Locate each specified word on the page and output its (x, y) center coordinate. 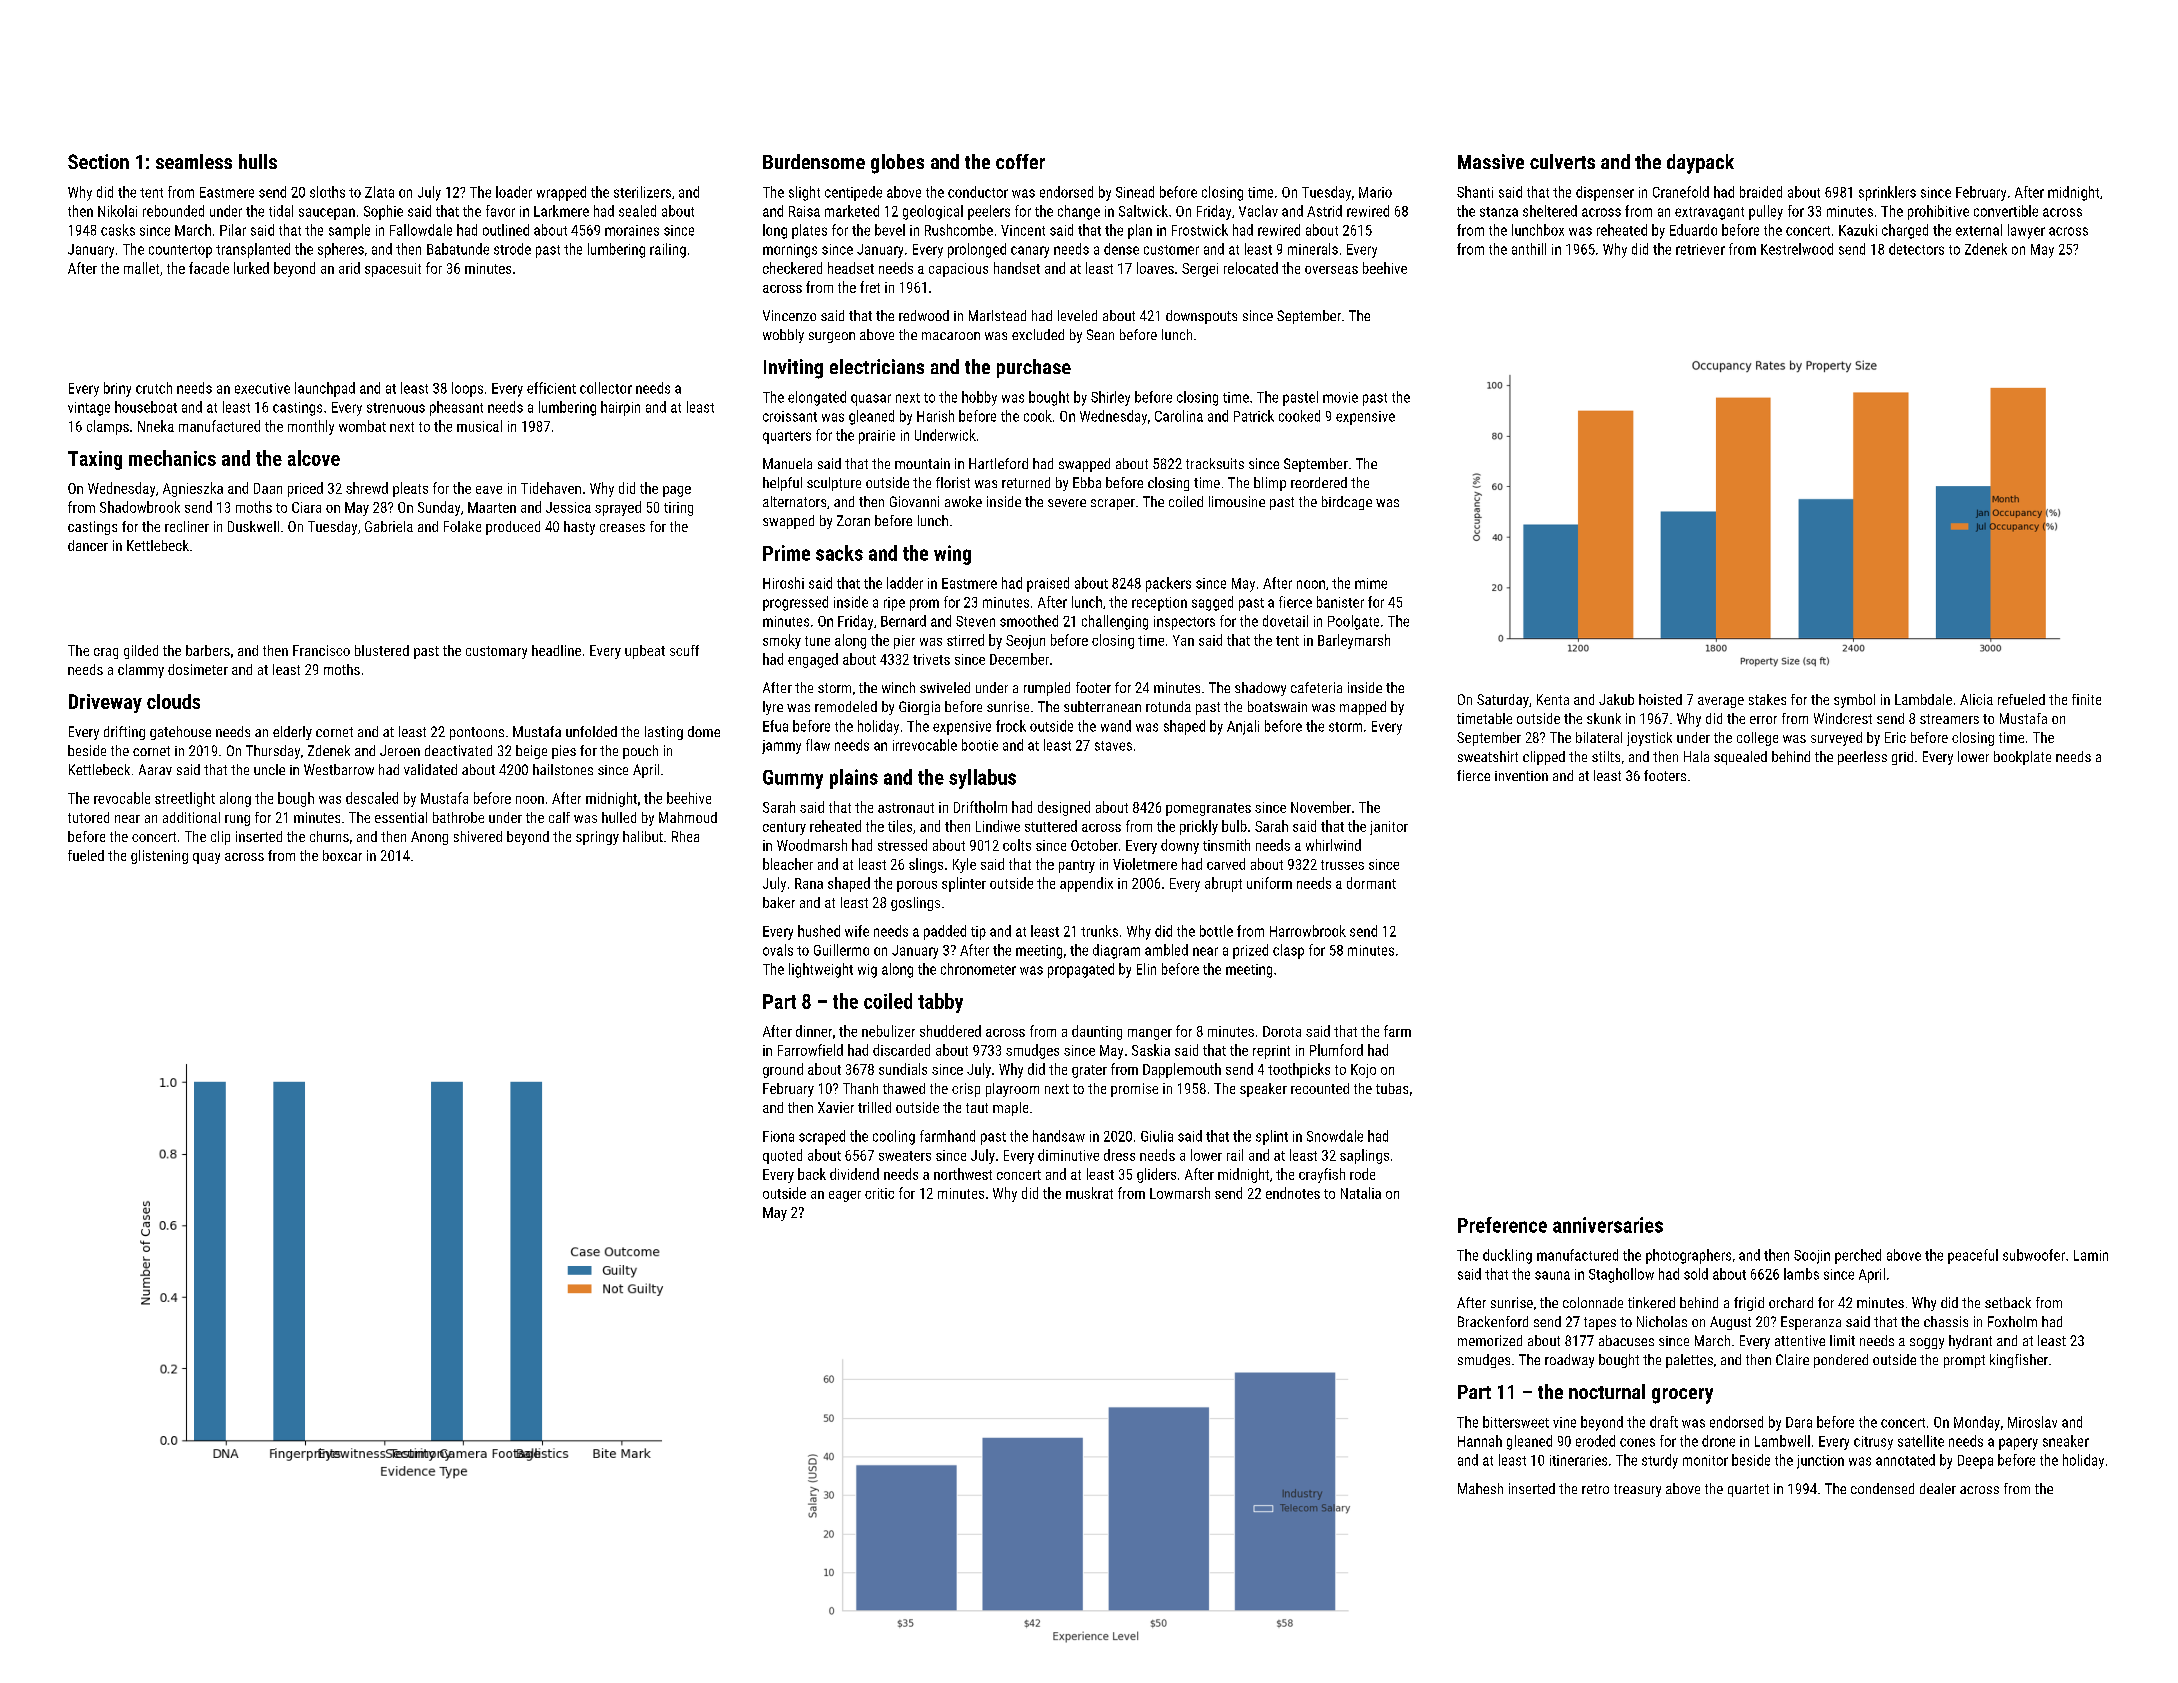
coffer (1020, 161)
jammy (781, 747)
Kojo (1363, 1071)
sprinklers (1887, 193)
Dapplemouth (1182, 1070)
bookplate (2022, 758)
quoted (782, 1156)
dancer (88, 545)
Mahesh (1480, 1488)
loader (514, 192)
